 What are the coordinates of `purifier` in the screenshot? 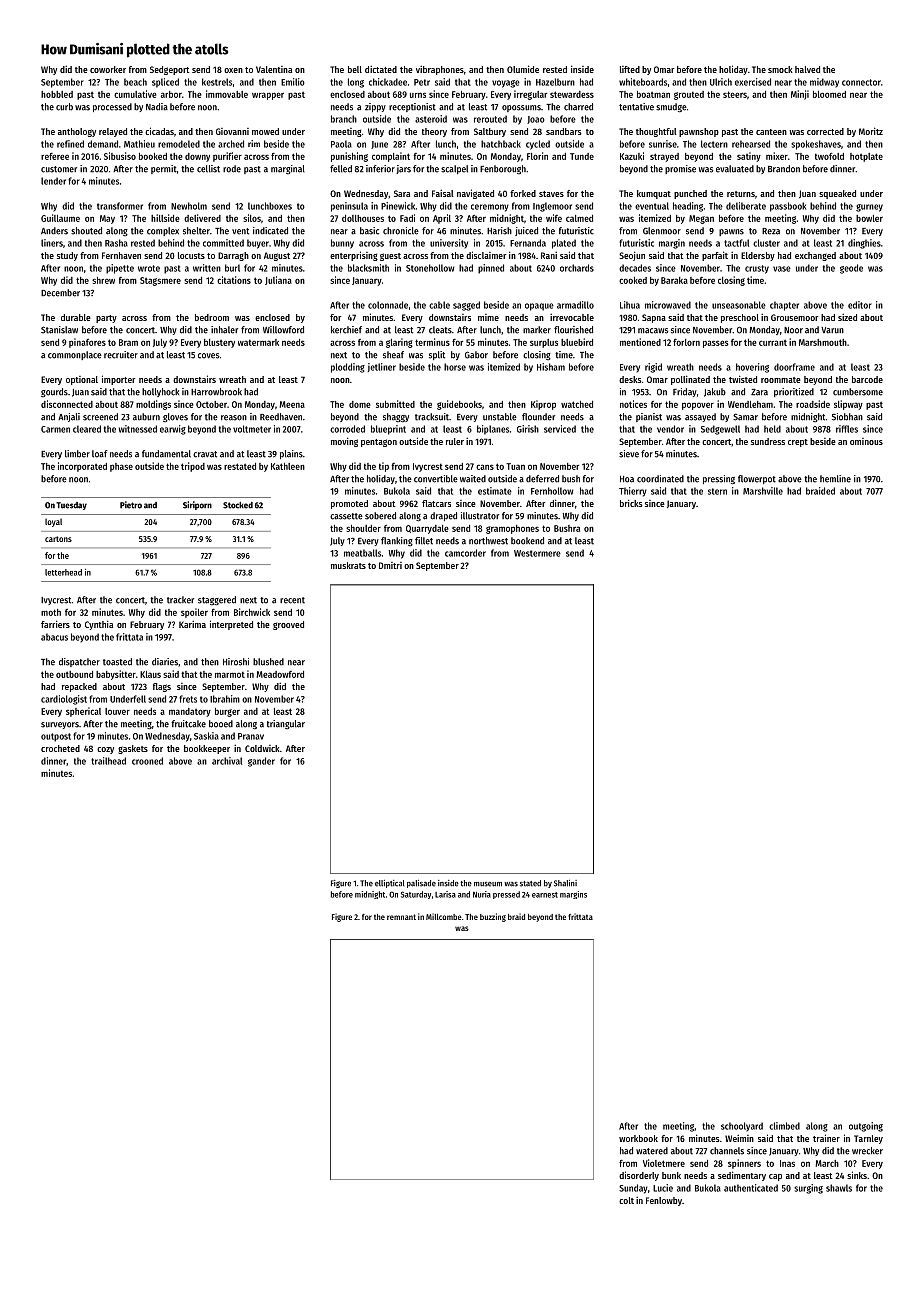 It's located at (227, 157).
